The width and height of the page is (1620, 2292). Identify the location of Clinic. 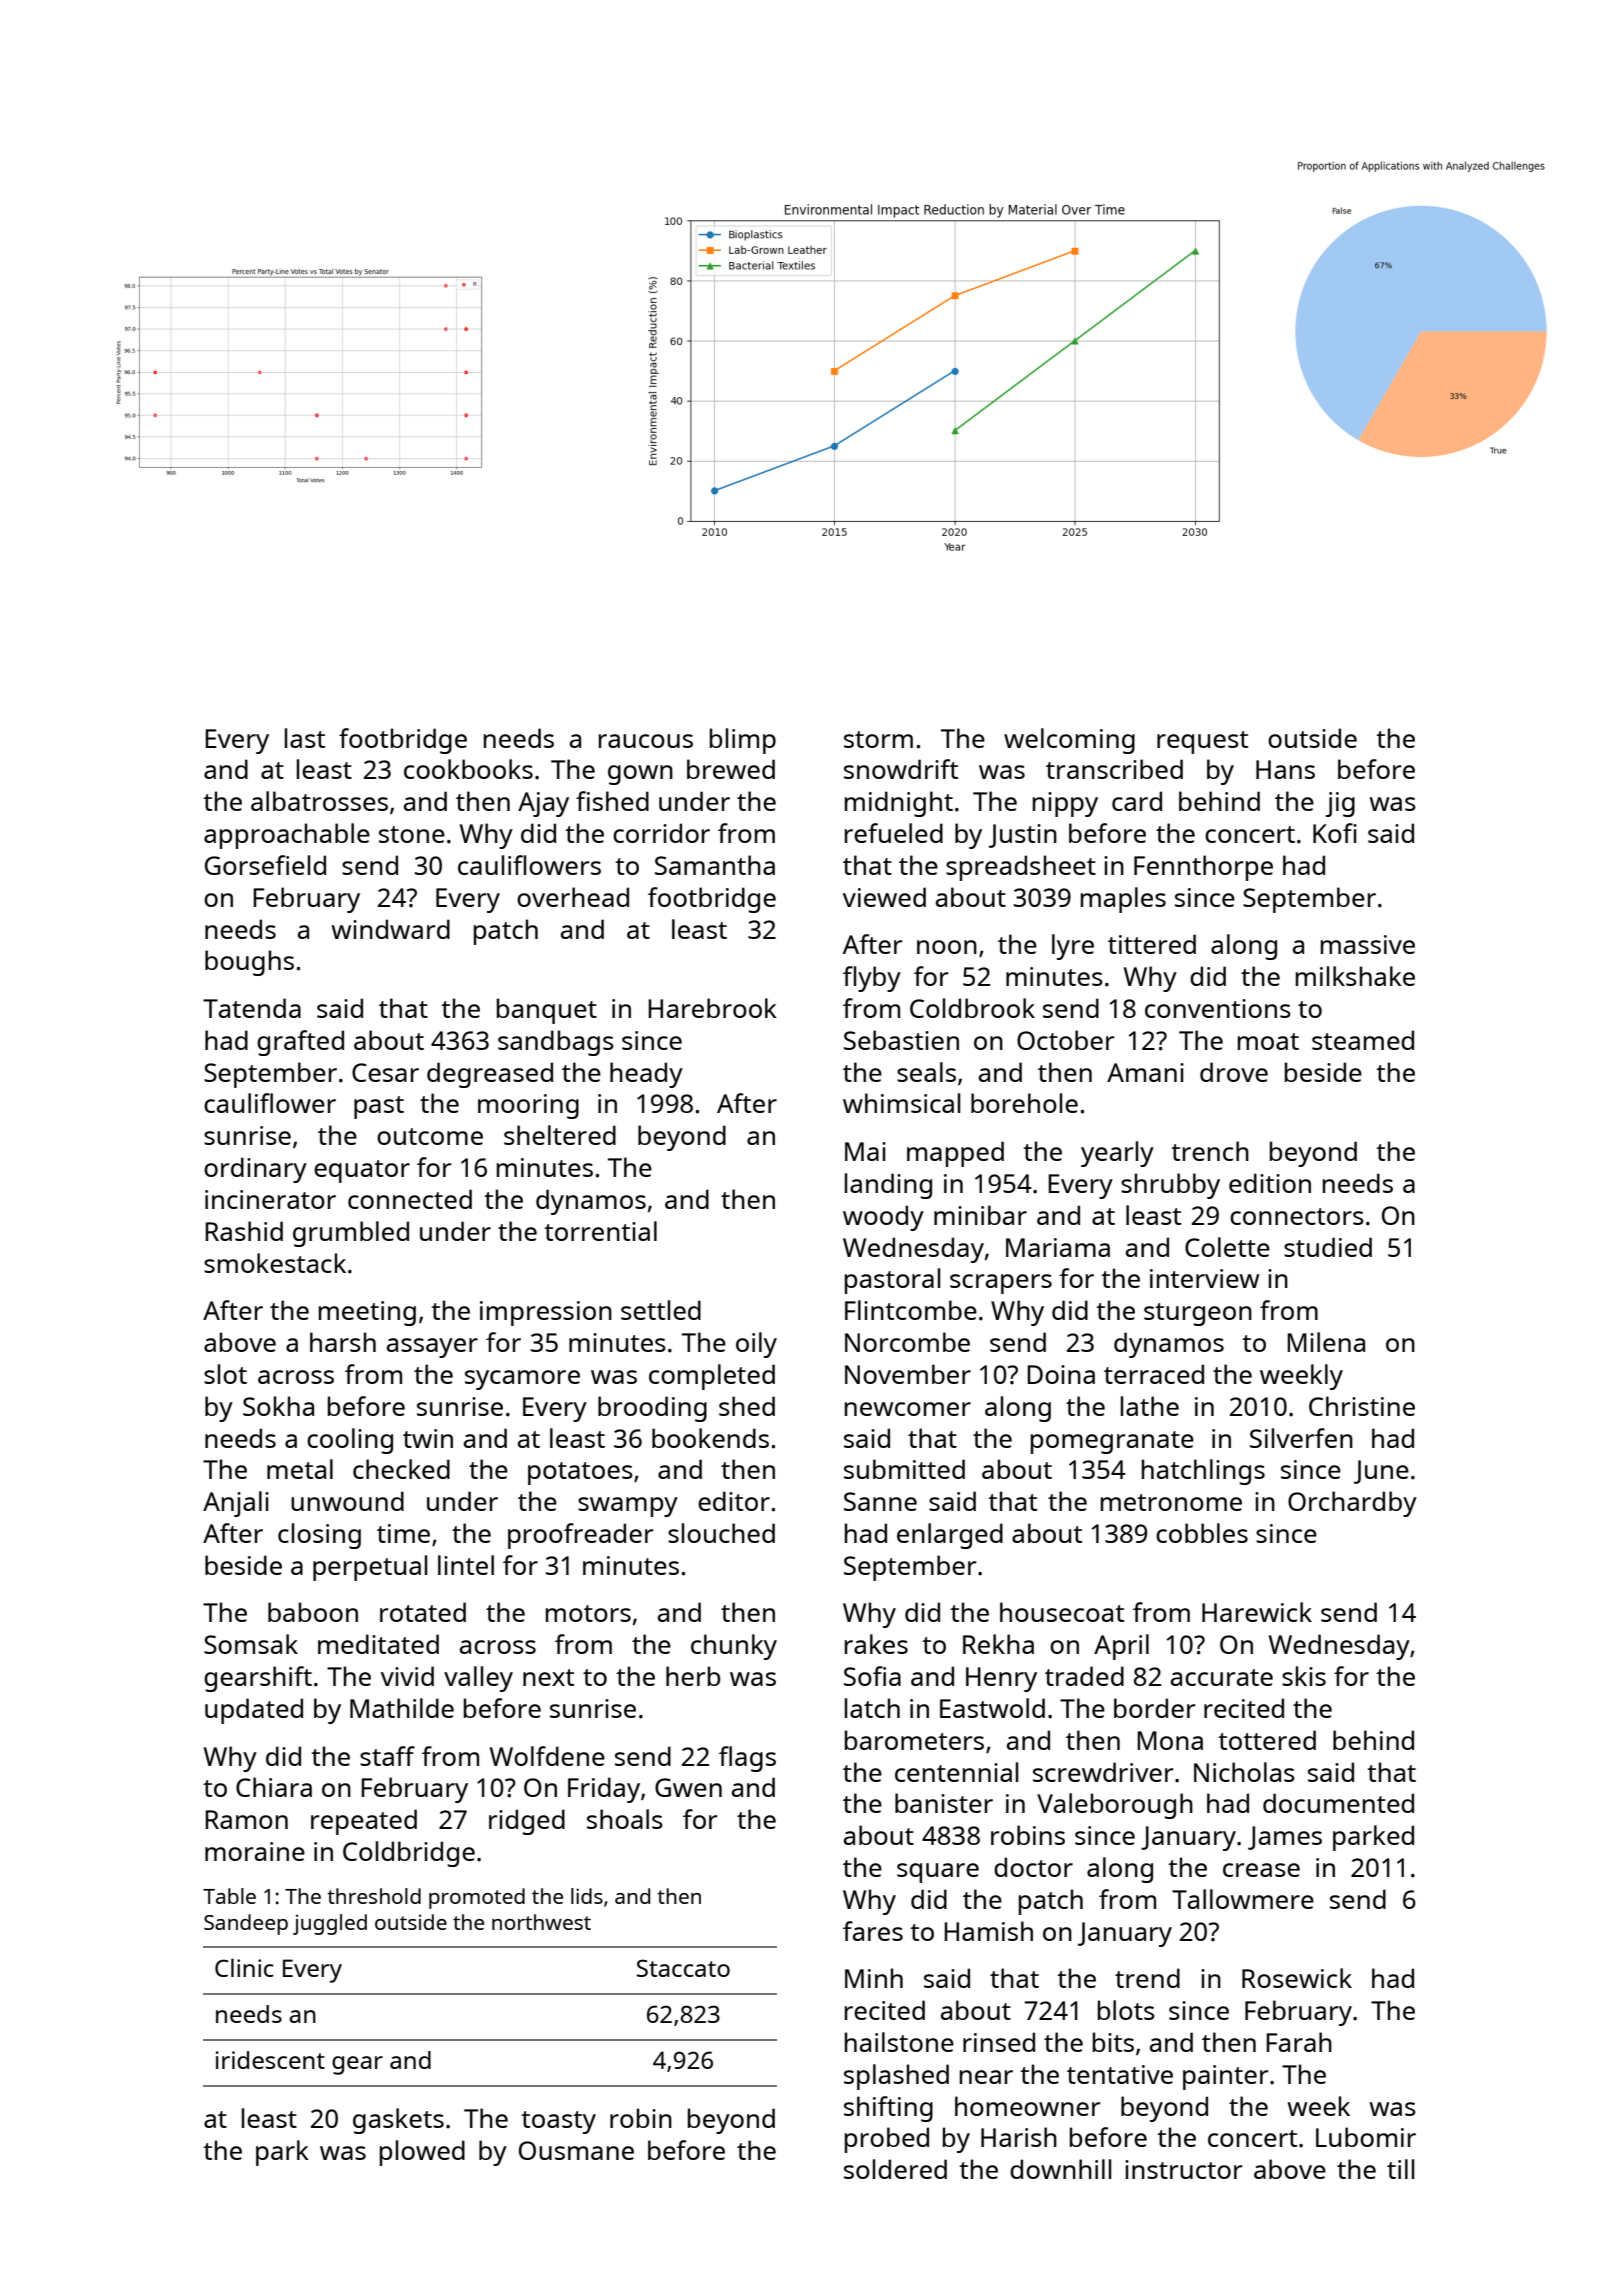
(244, 1967).
